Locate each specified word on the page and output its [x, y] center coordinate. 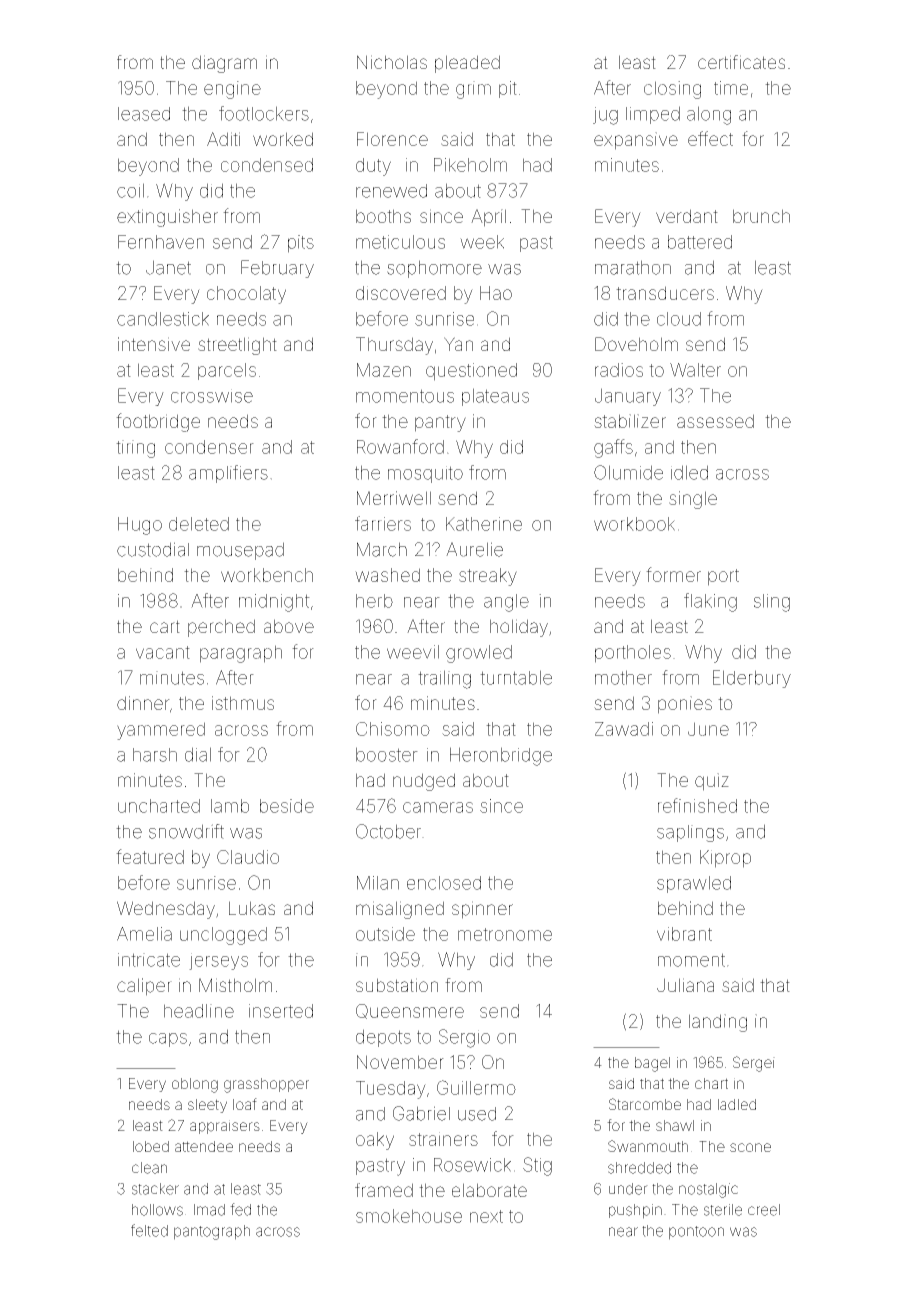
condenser [209, 447]
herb [374, 601]
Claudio [248, 857]
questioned [471, 372]
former [673, 574]
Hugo [140, 526]
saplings [690, 833]
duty [373, 167]
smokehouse [409, 1216]
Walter [695, 370]
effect [710, 138]
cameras [438, 807]
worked [283, 139]
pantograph [212, 1232]
